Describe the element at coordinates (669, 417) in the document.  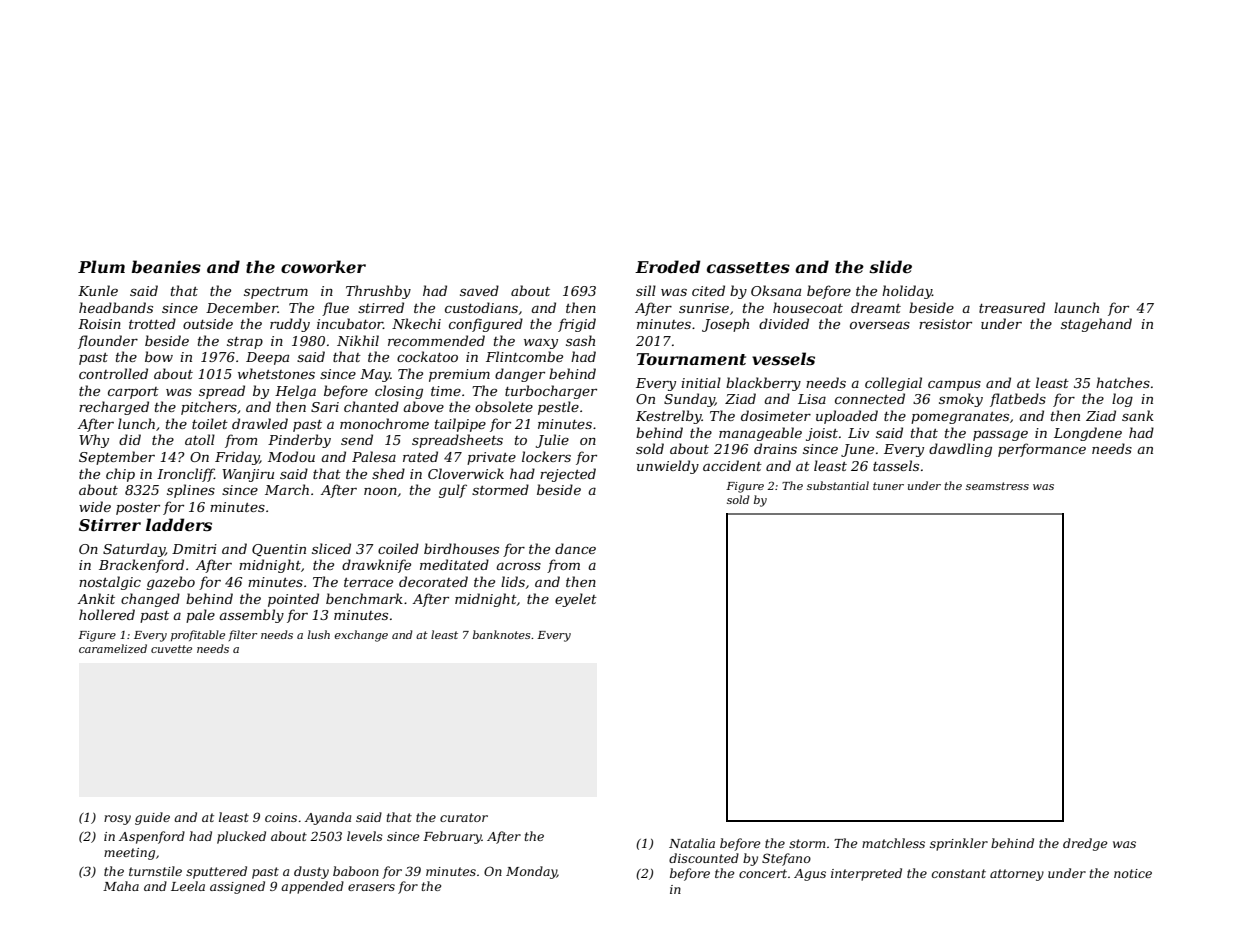
I see `Kestrelby` at that location.
